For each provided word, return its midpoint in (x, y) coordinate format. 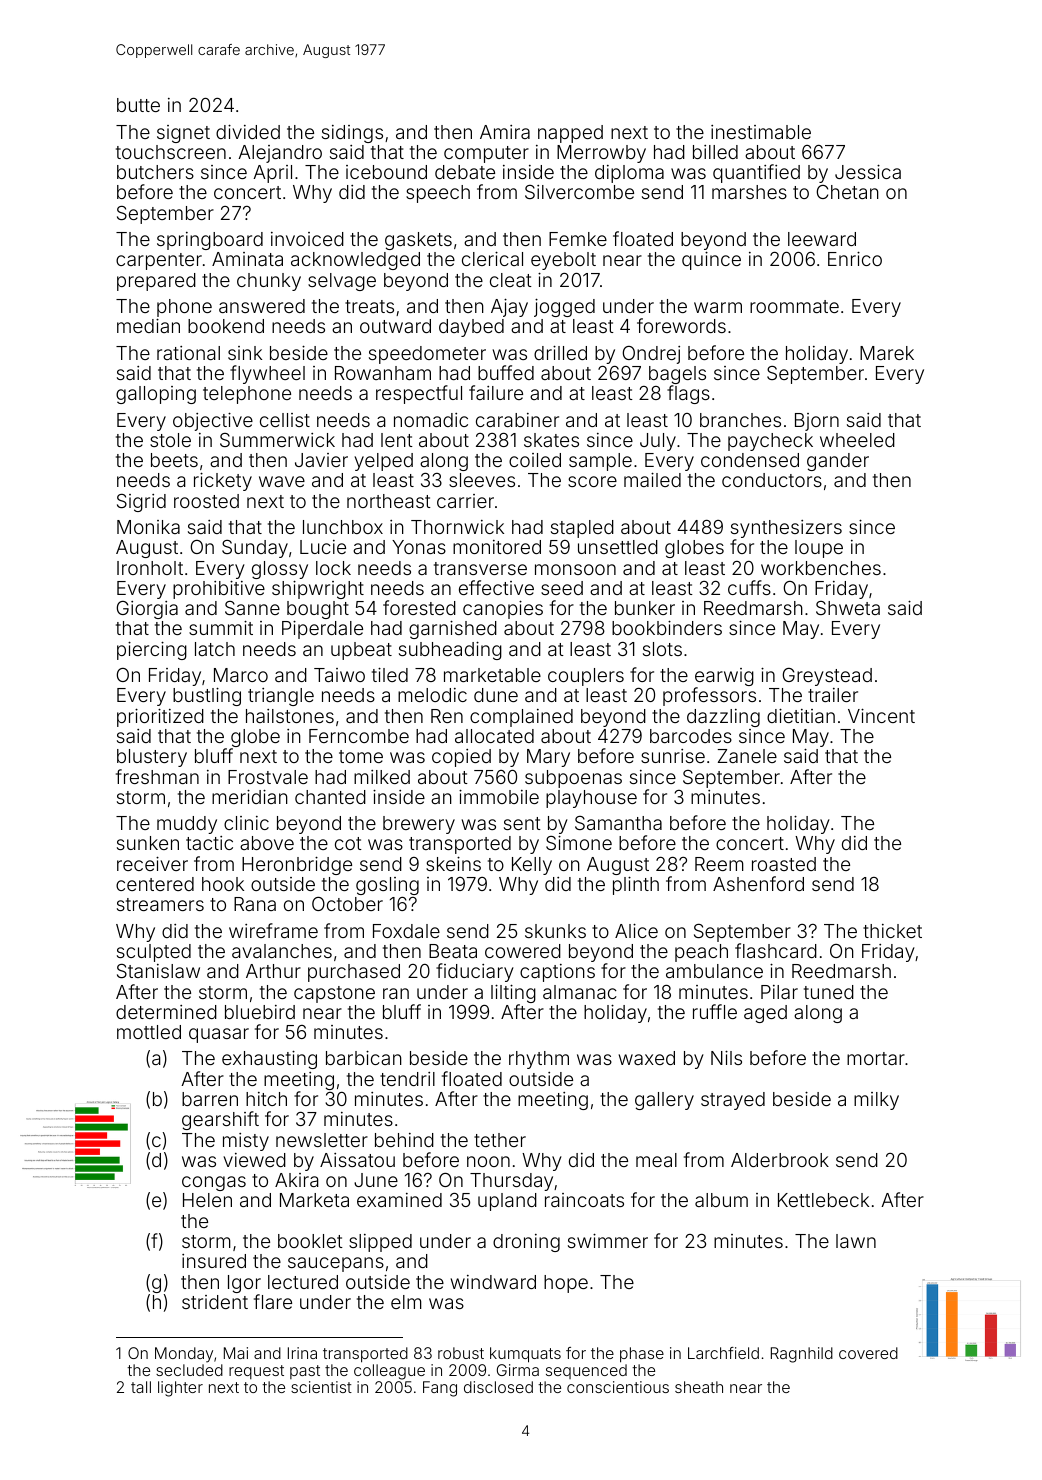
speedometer (427, 355)
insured (214, 1261)
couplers (586, 677)
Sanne (252, 608)
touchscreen (171, 152)
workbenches (821, 568)
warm (718, 307)
